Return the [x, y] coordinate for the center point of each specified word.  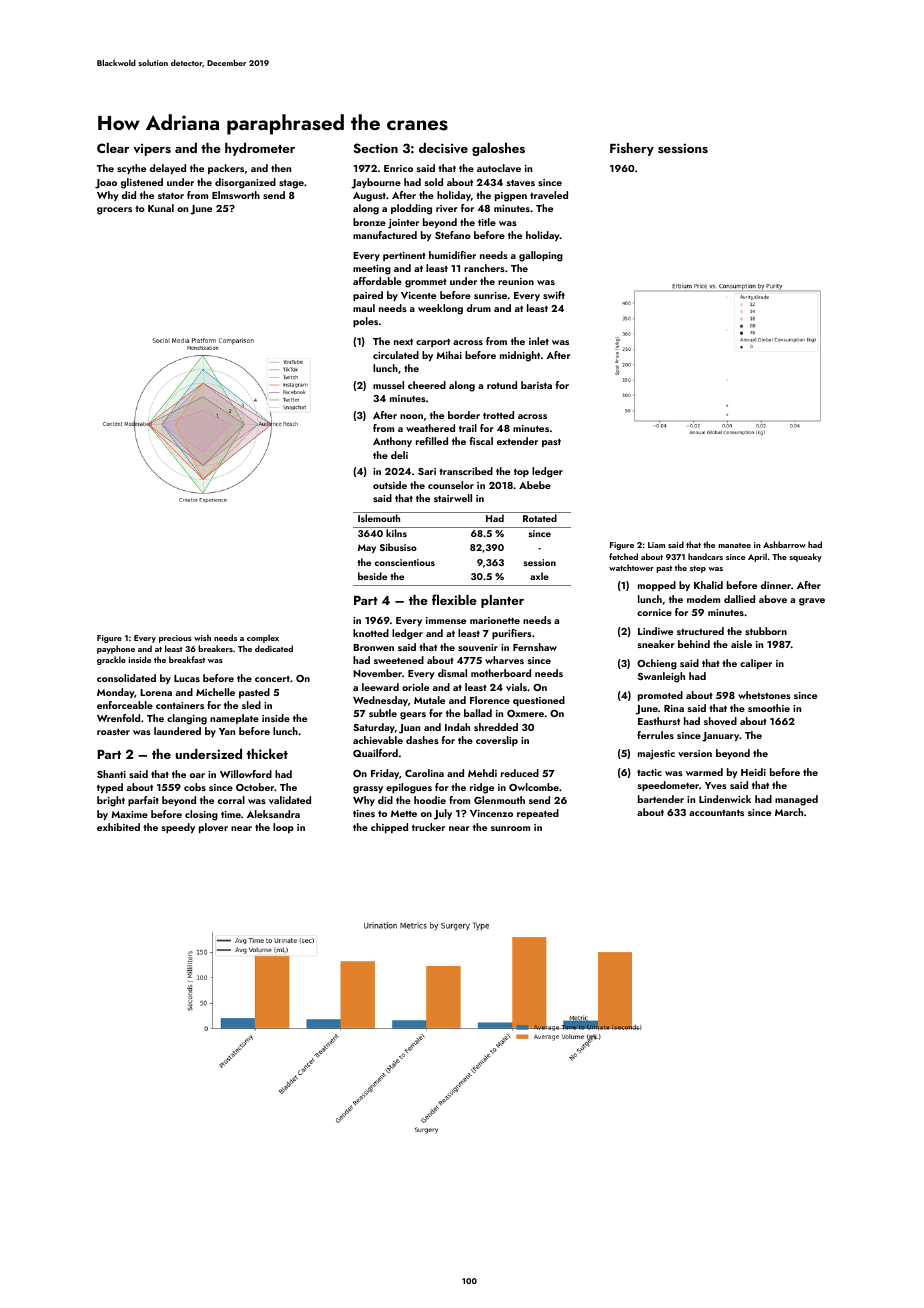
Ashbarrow [784, 544]
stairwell [453, 498]
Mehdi [482, 773]
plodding [411, 209]
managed [796, 800]
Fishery [632, 149]
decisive [443, 148]
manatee [734, 545]
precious [175, 639]
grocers [114, 211]
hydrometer [260, 149]
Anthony [392, 442]
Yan [227, 731]
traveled [549, 195]
